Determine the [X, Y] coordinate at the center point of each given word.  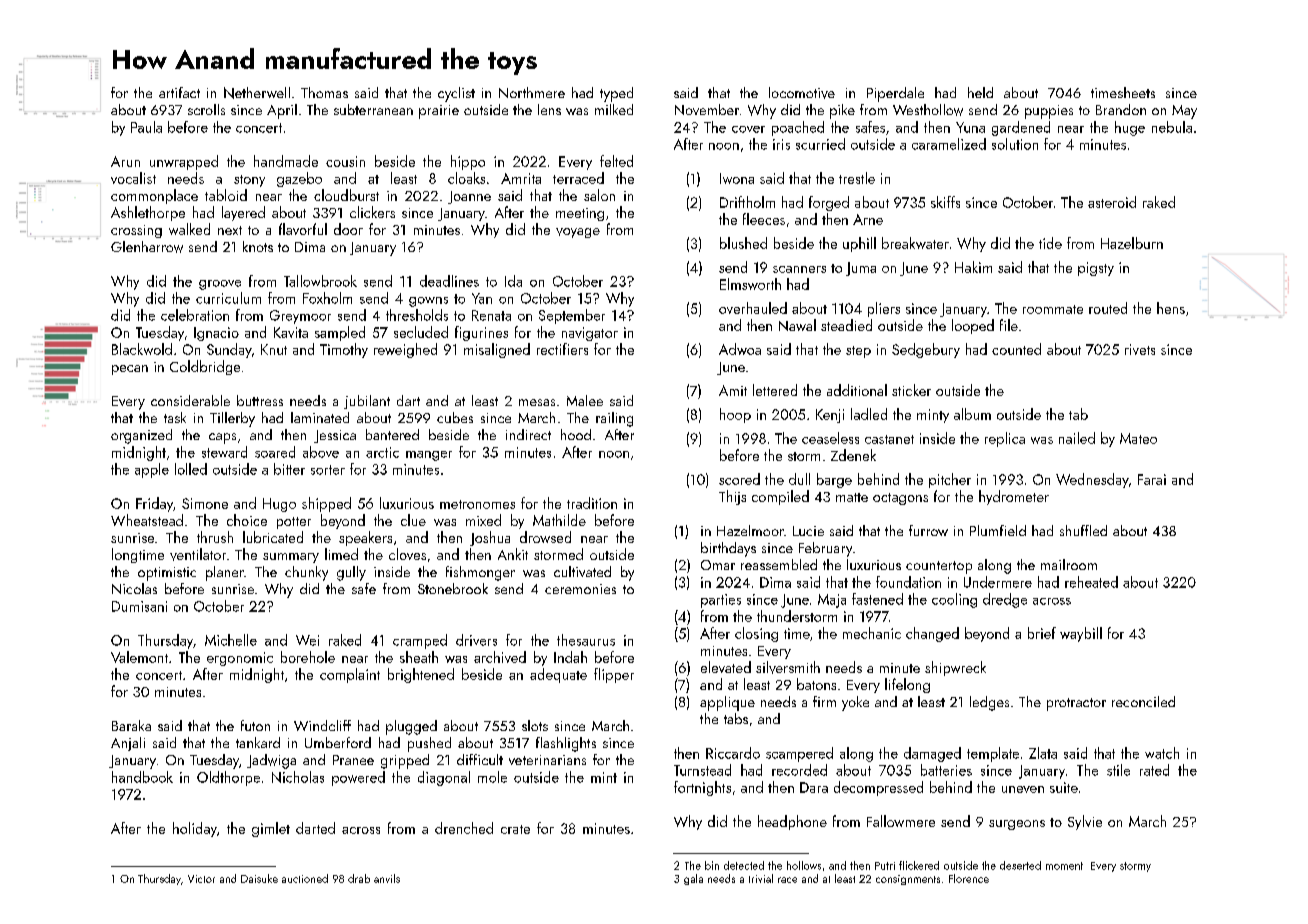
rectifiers [562, 349]
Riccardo [733, 753]
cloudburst [346, 195]
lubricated [273, 537]
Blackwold [142, 349]
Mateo [1138, 438]
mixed [483, 520]
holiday [195, 829]
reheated [1091, 582]
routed [1108, 308]
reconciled [1143, 701]
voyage [578, 233]
